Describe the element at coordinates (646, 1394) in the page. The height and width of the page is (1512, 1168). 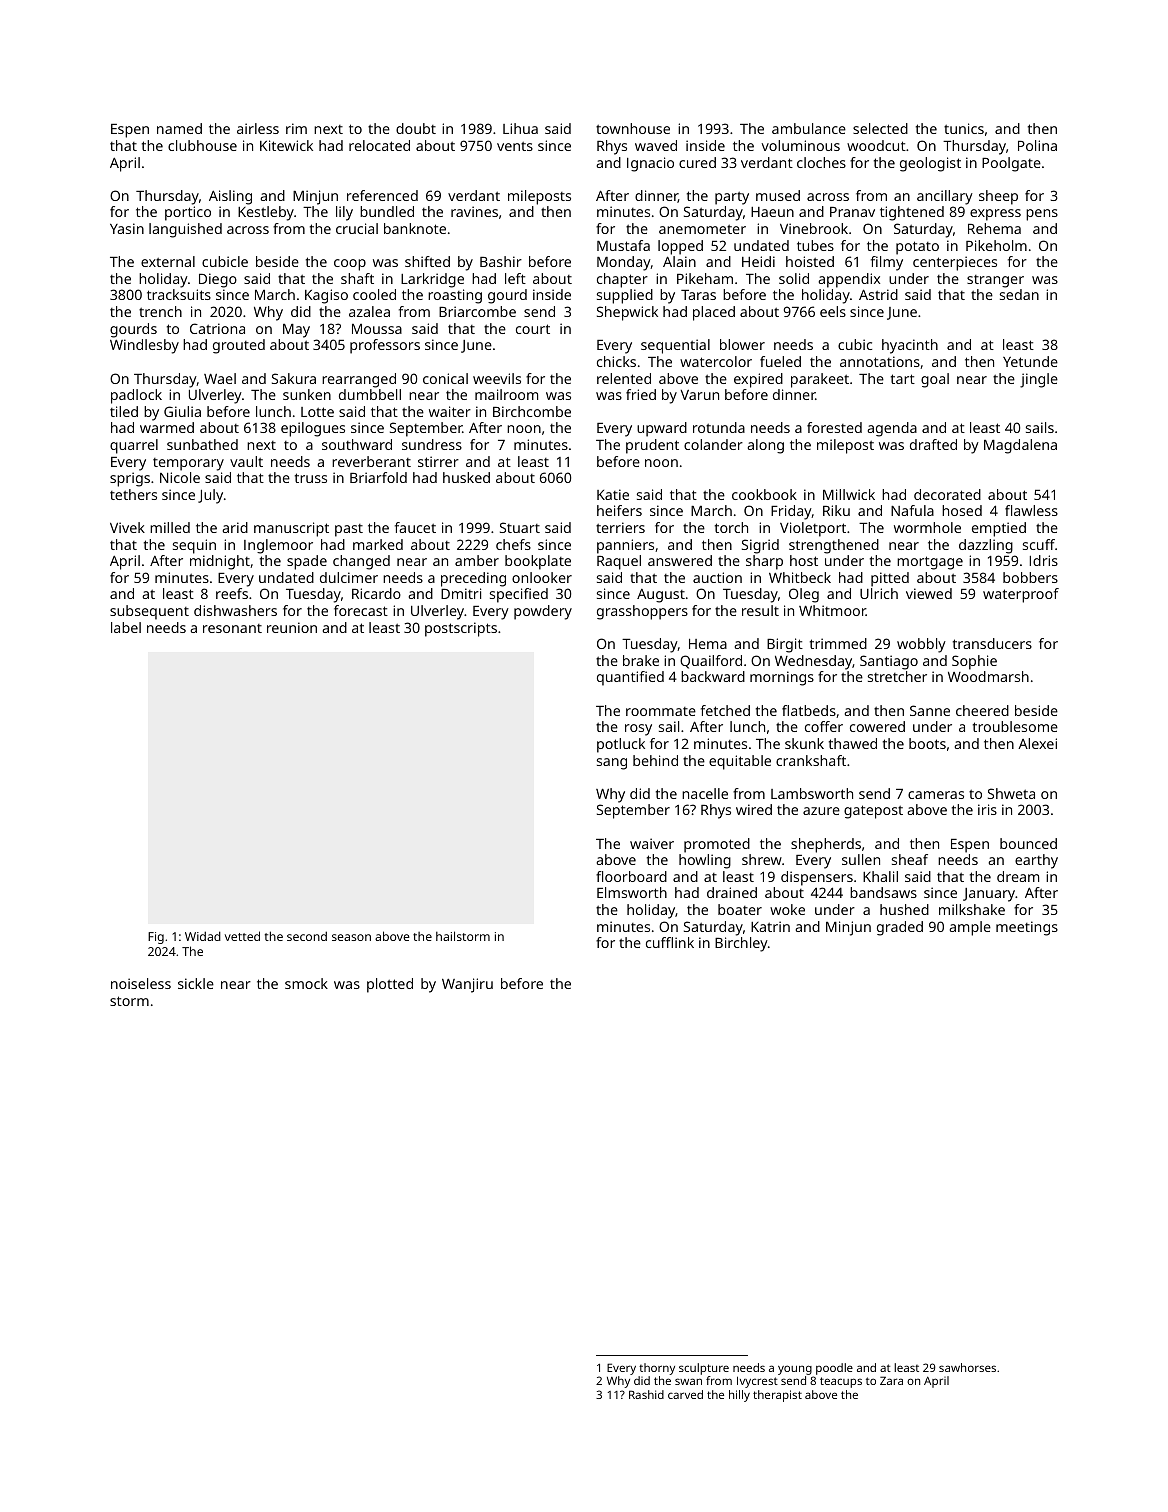
I see `Rashid` at that location.
